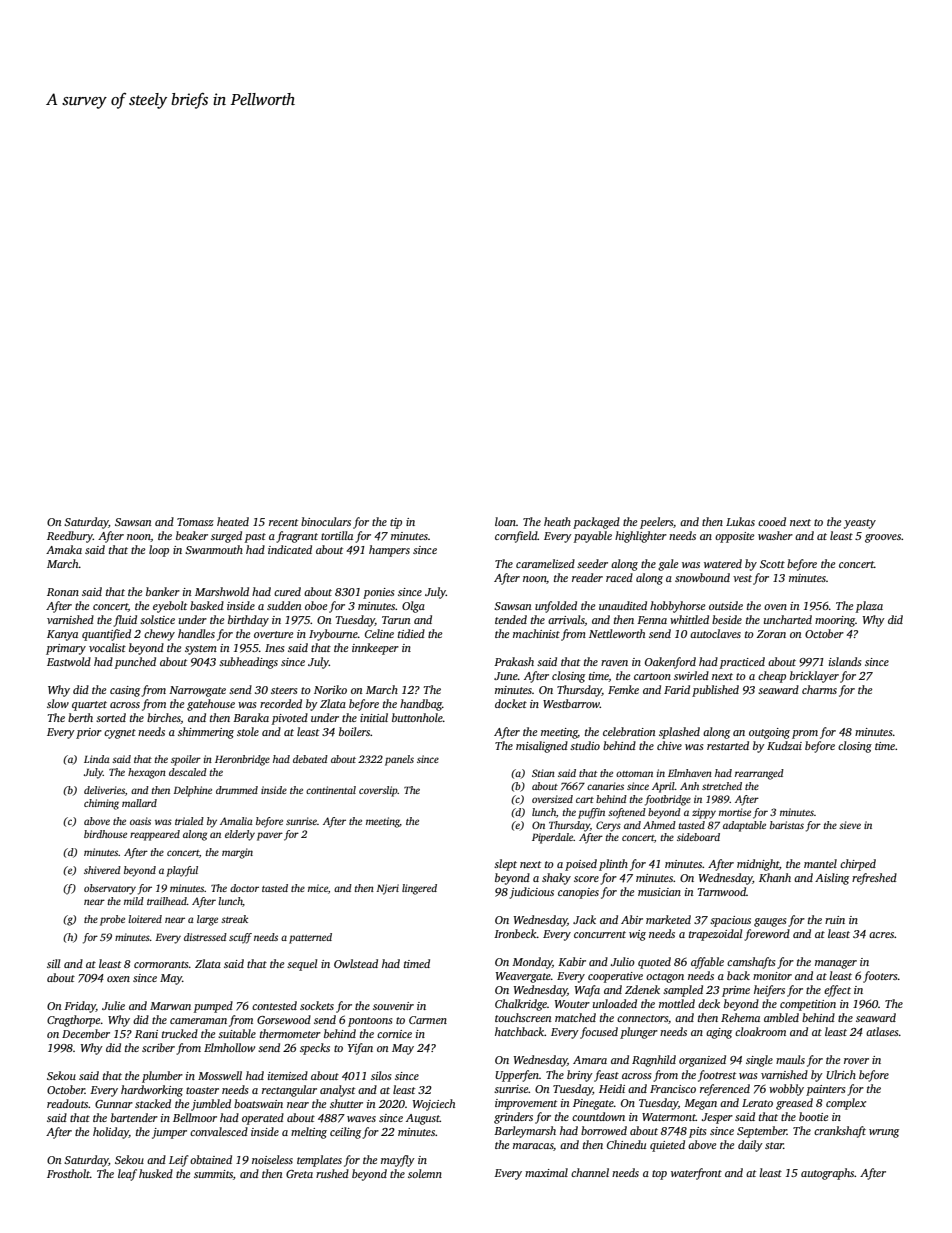 This screenshot has width=952, height=1233. What do you see at coordinates (784, 745) in the screenshot?
I see `Kudzai` at bounding box center [784, 745].
